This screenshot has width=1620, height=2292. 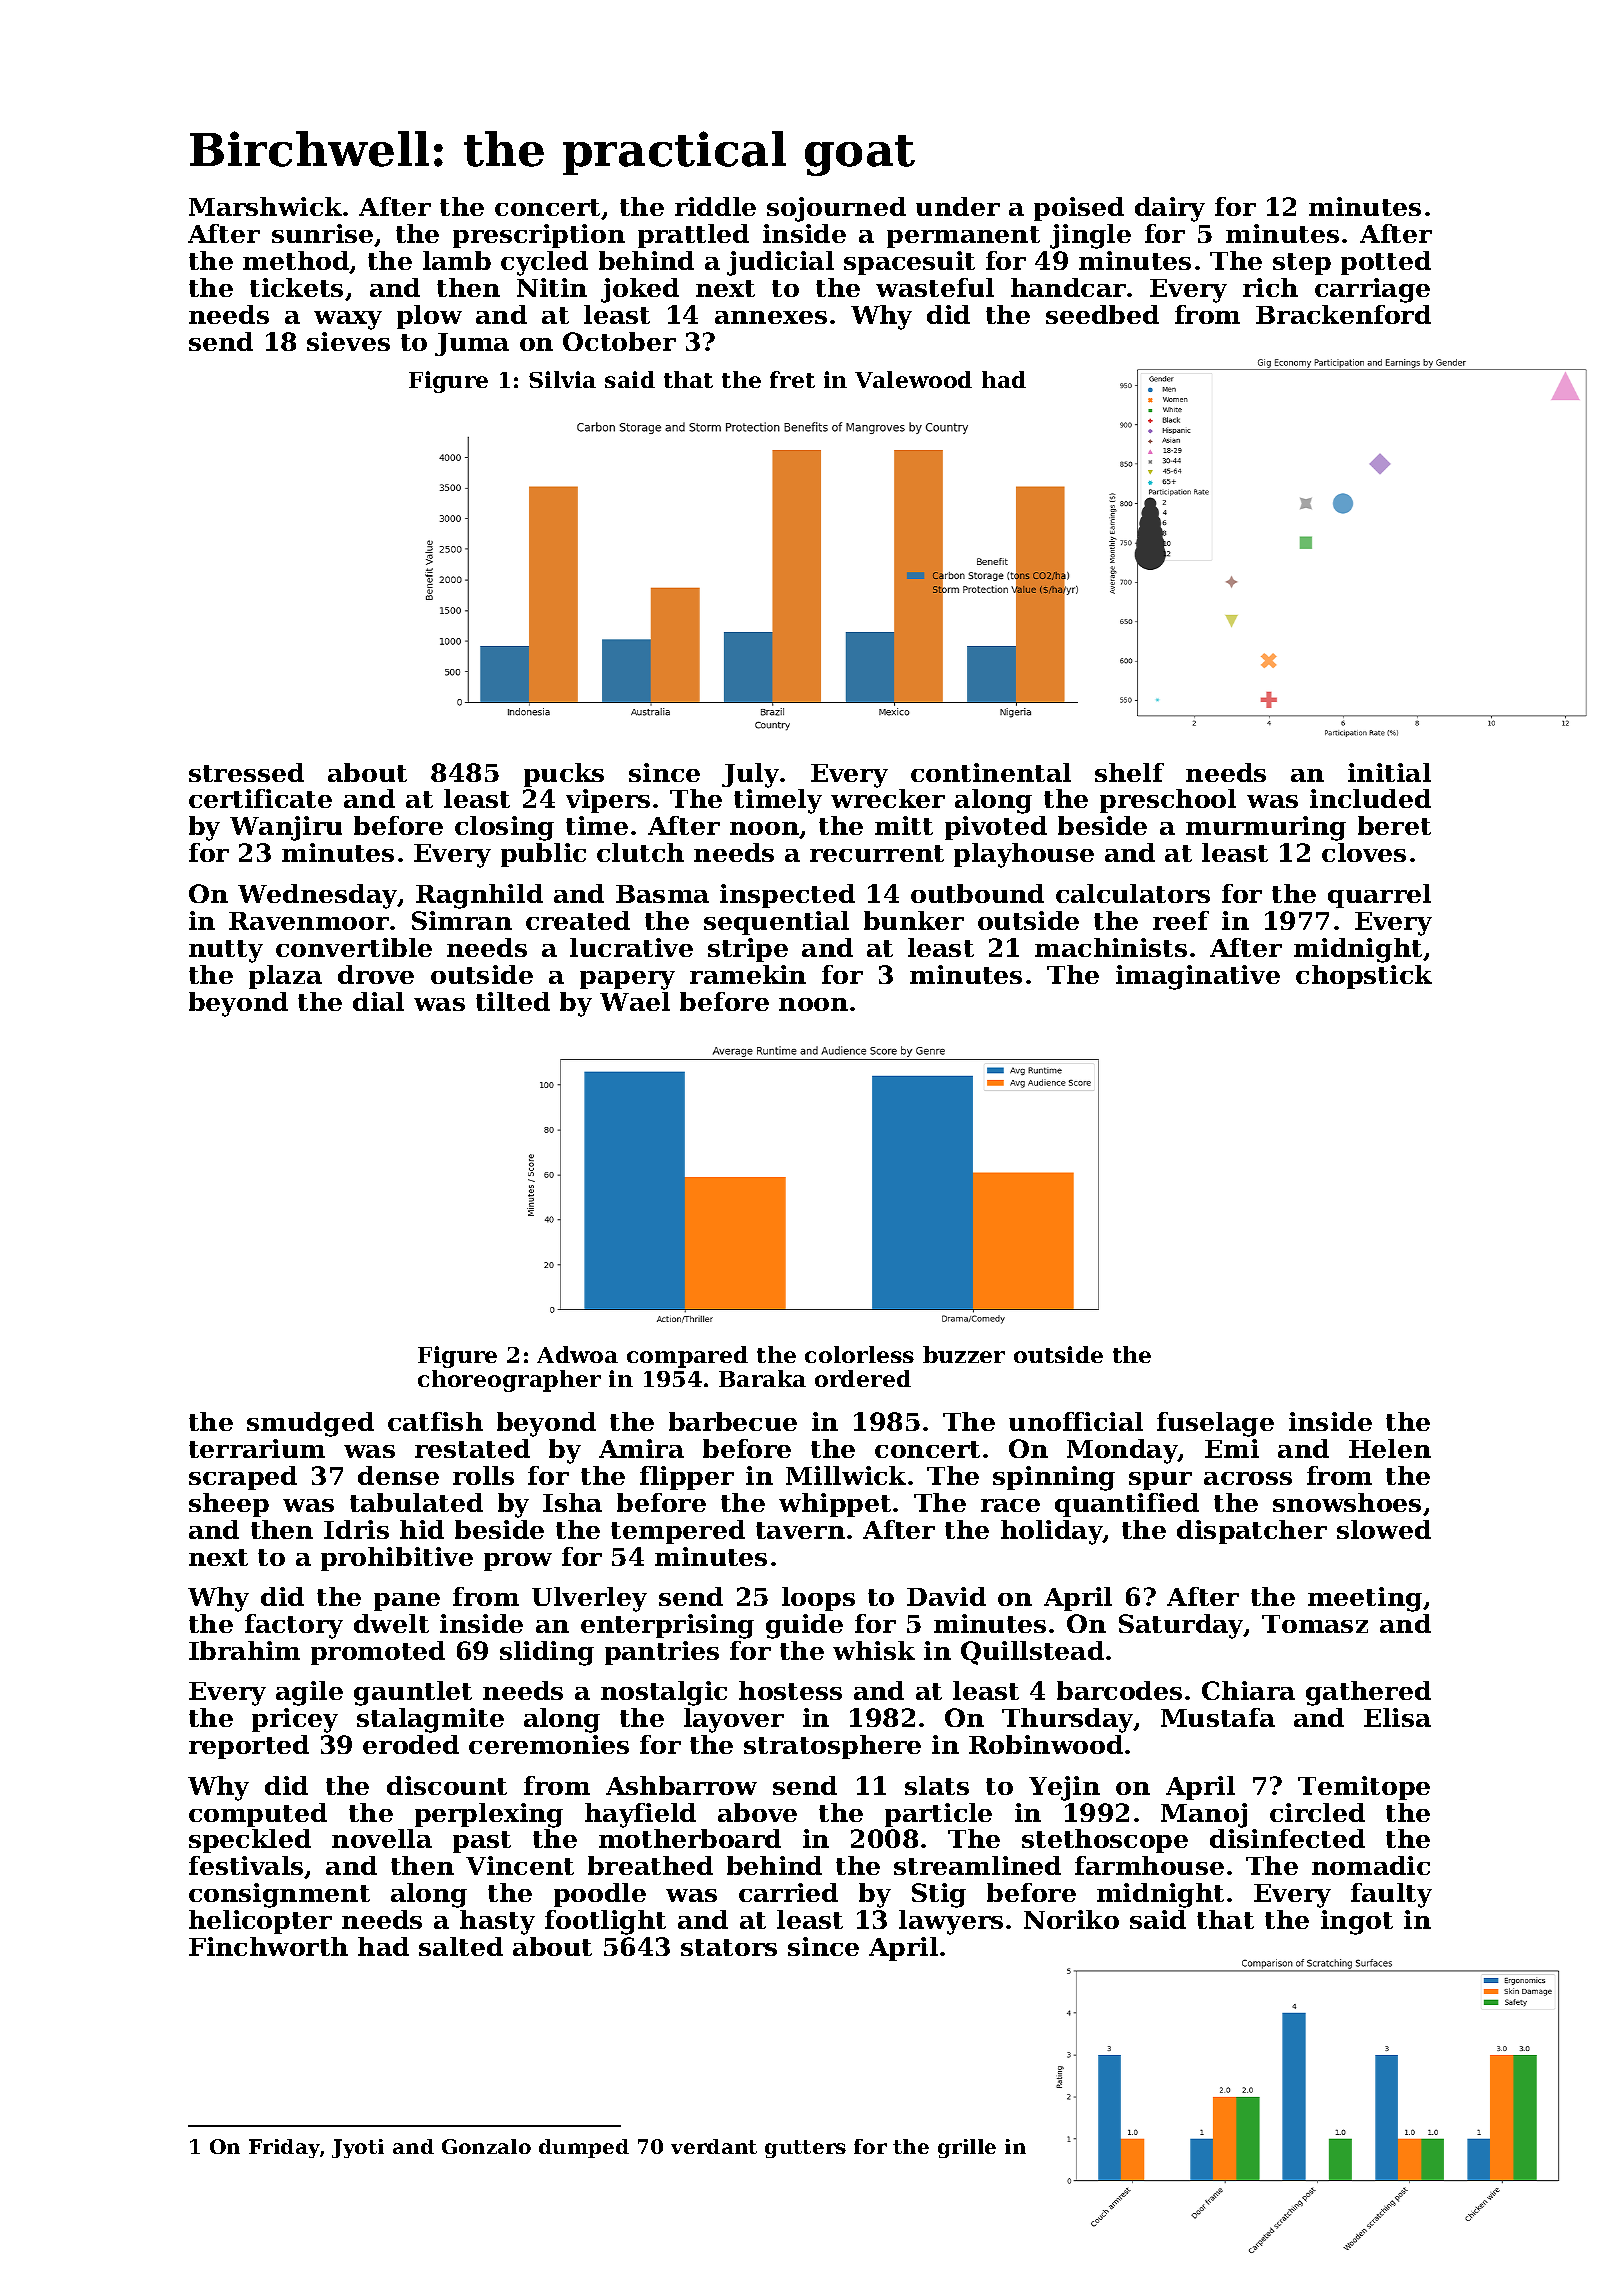 I want to click on Mustafa, so click(x=1218, y=1717).
